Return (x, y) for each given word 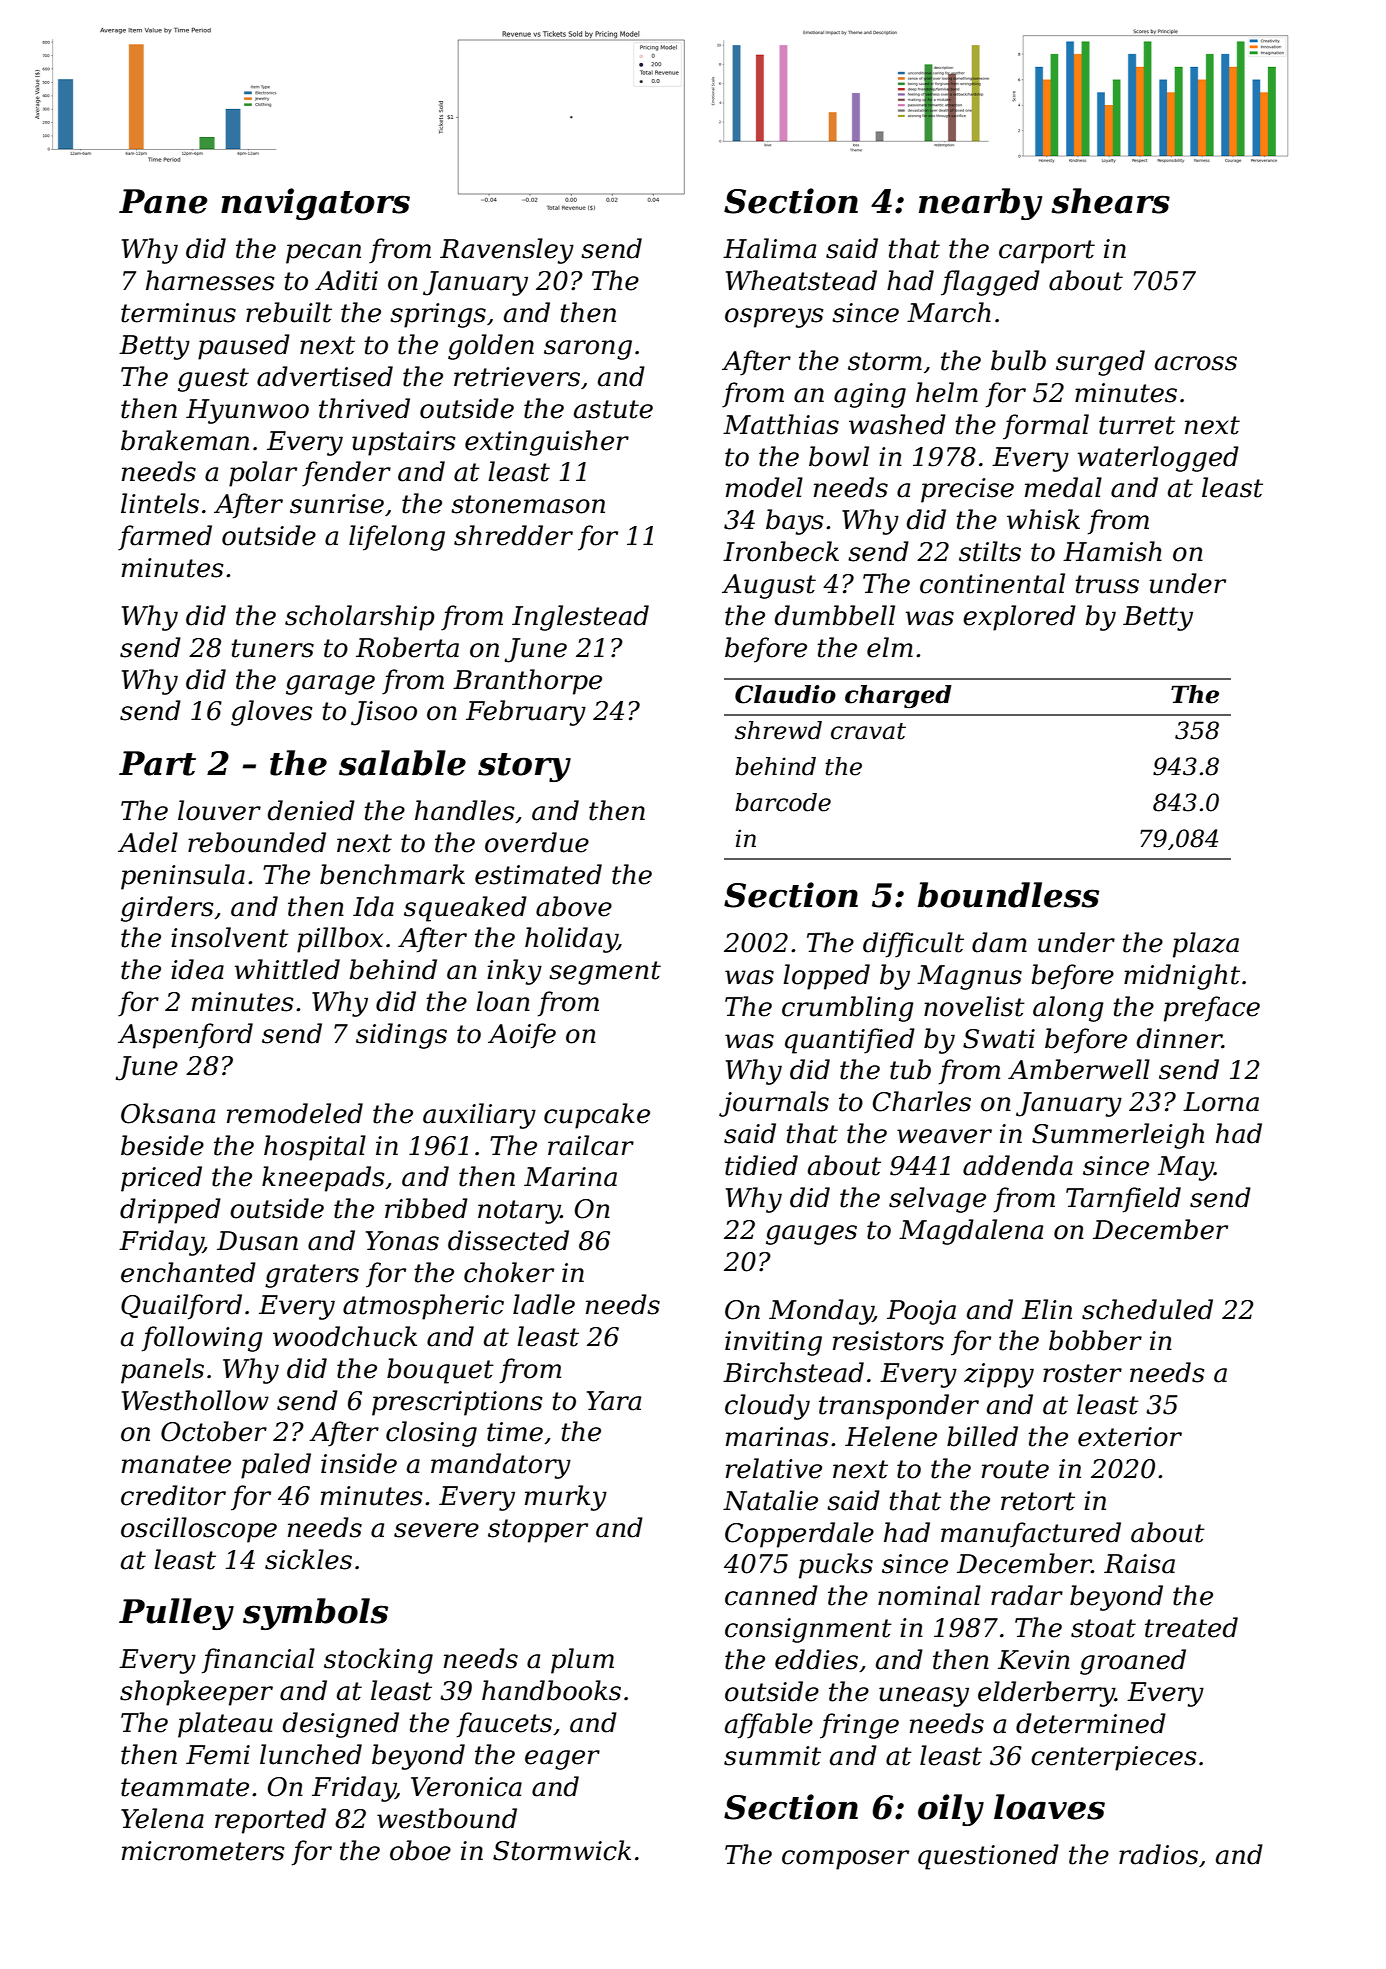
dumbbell (834, 615)
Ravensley (507, 251)
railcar (591, 1145)
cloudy (767, 1407)
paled (276, 1466)
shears (1110, 201)
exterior (1130, 1437)
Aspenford (185, 1036)
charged (898, 697)
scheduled (1147, 1309)
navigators (315, 204)
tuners (272, 648)
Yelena (162, 1818)
